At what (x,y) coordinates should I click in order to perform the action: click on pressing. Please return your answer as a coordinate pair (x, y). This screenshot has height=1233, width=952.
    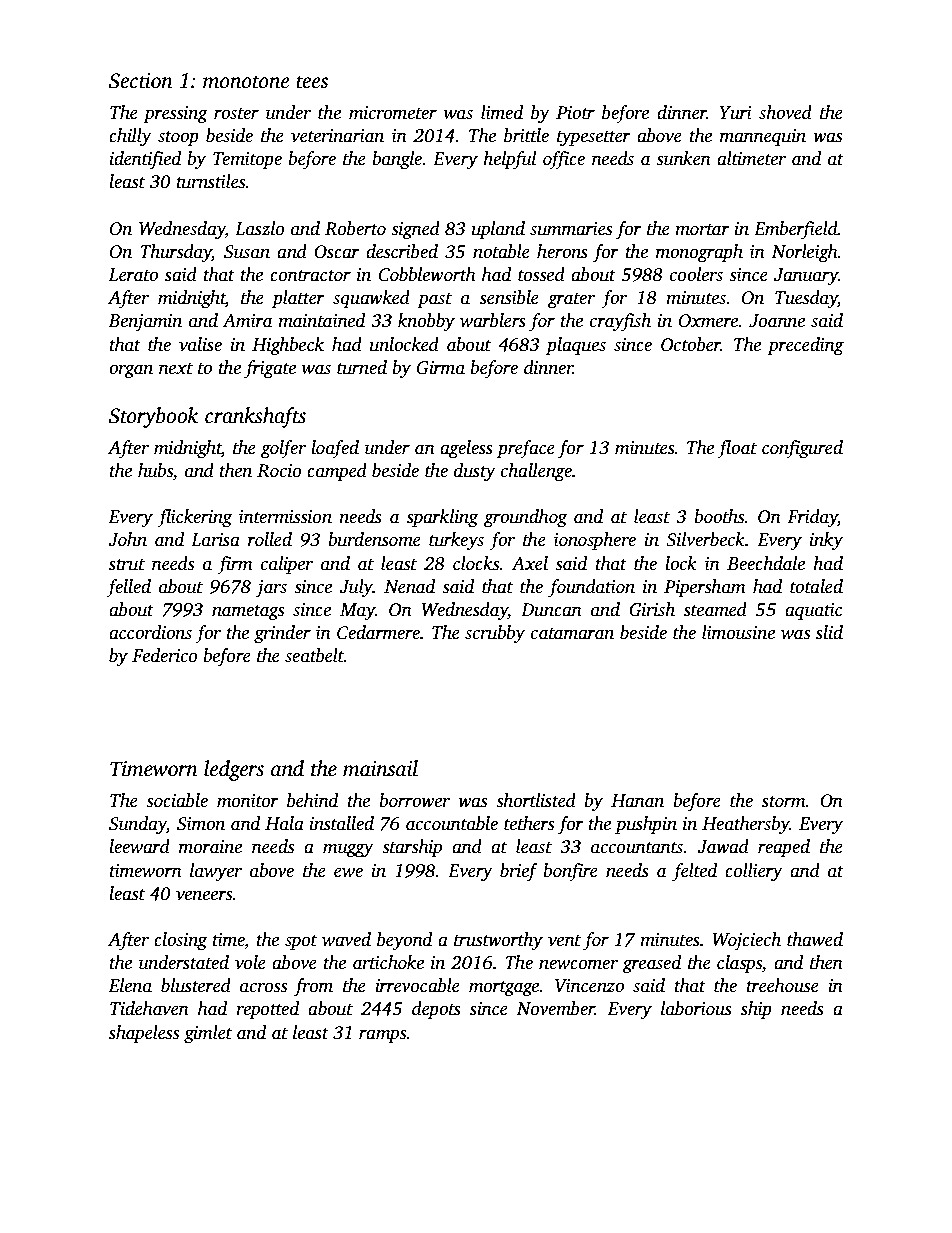
    Looking at the image, I should click on (175, 114).
